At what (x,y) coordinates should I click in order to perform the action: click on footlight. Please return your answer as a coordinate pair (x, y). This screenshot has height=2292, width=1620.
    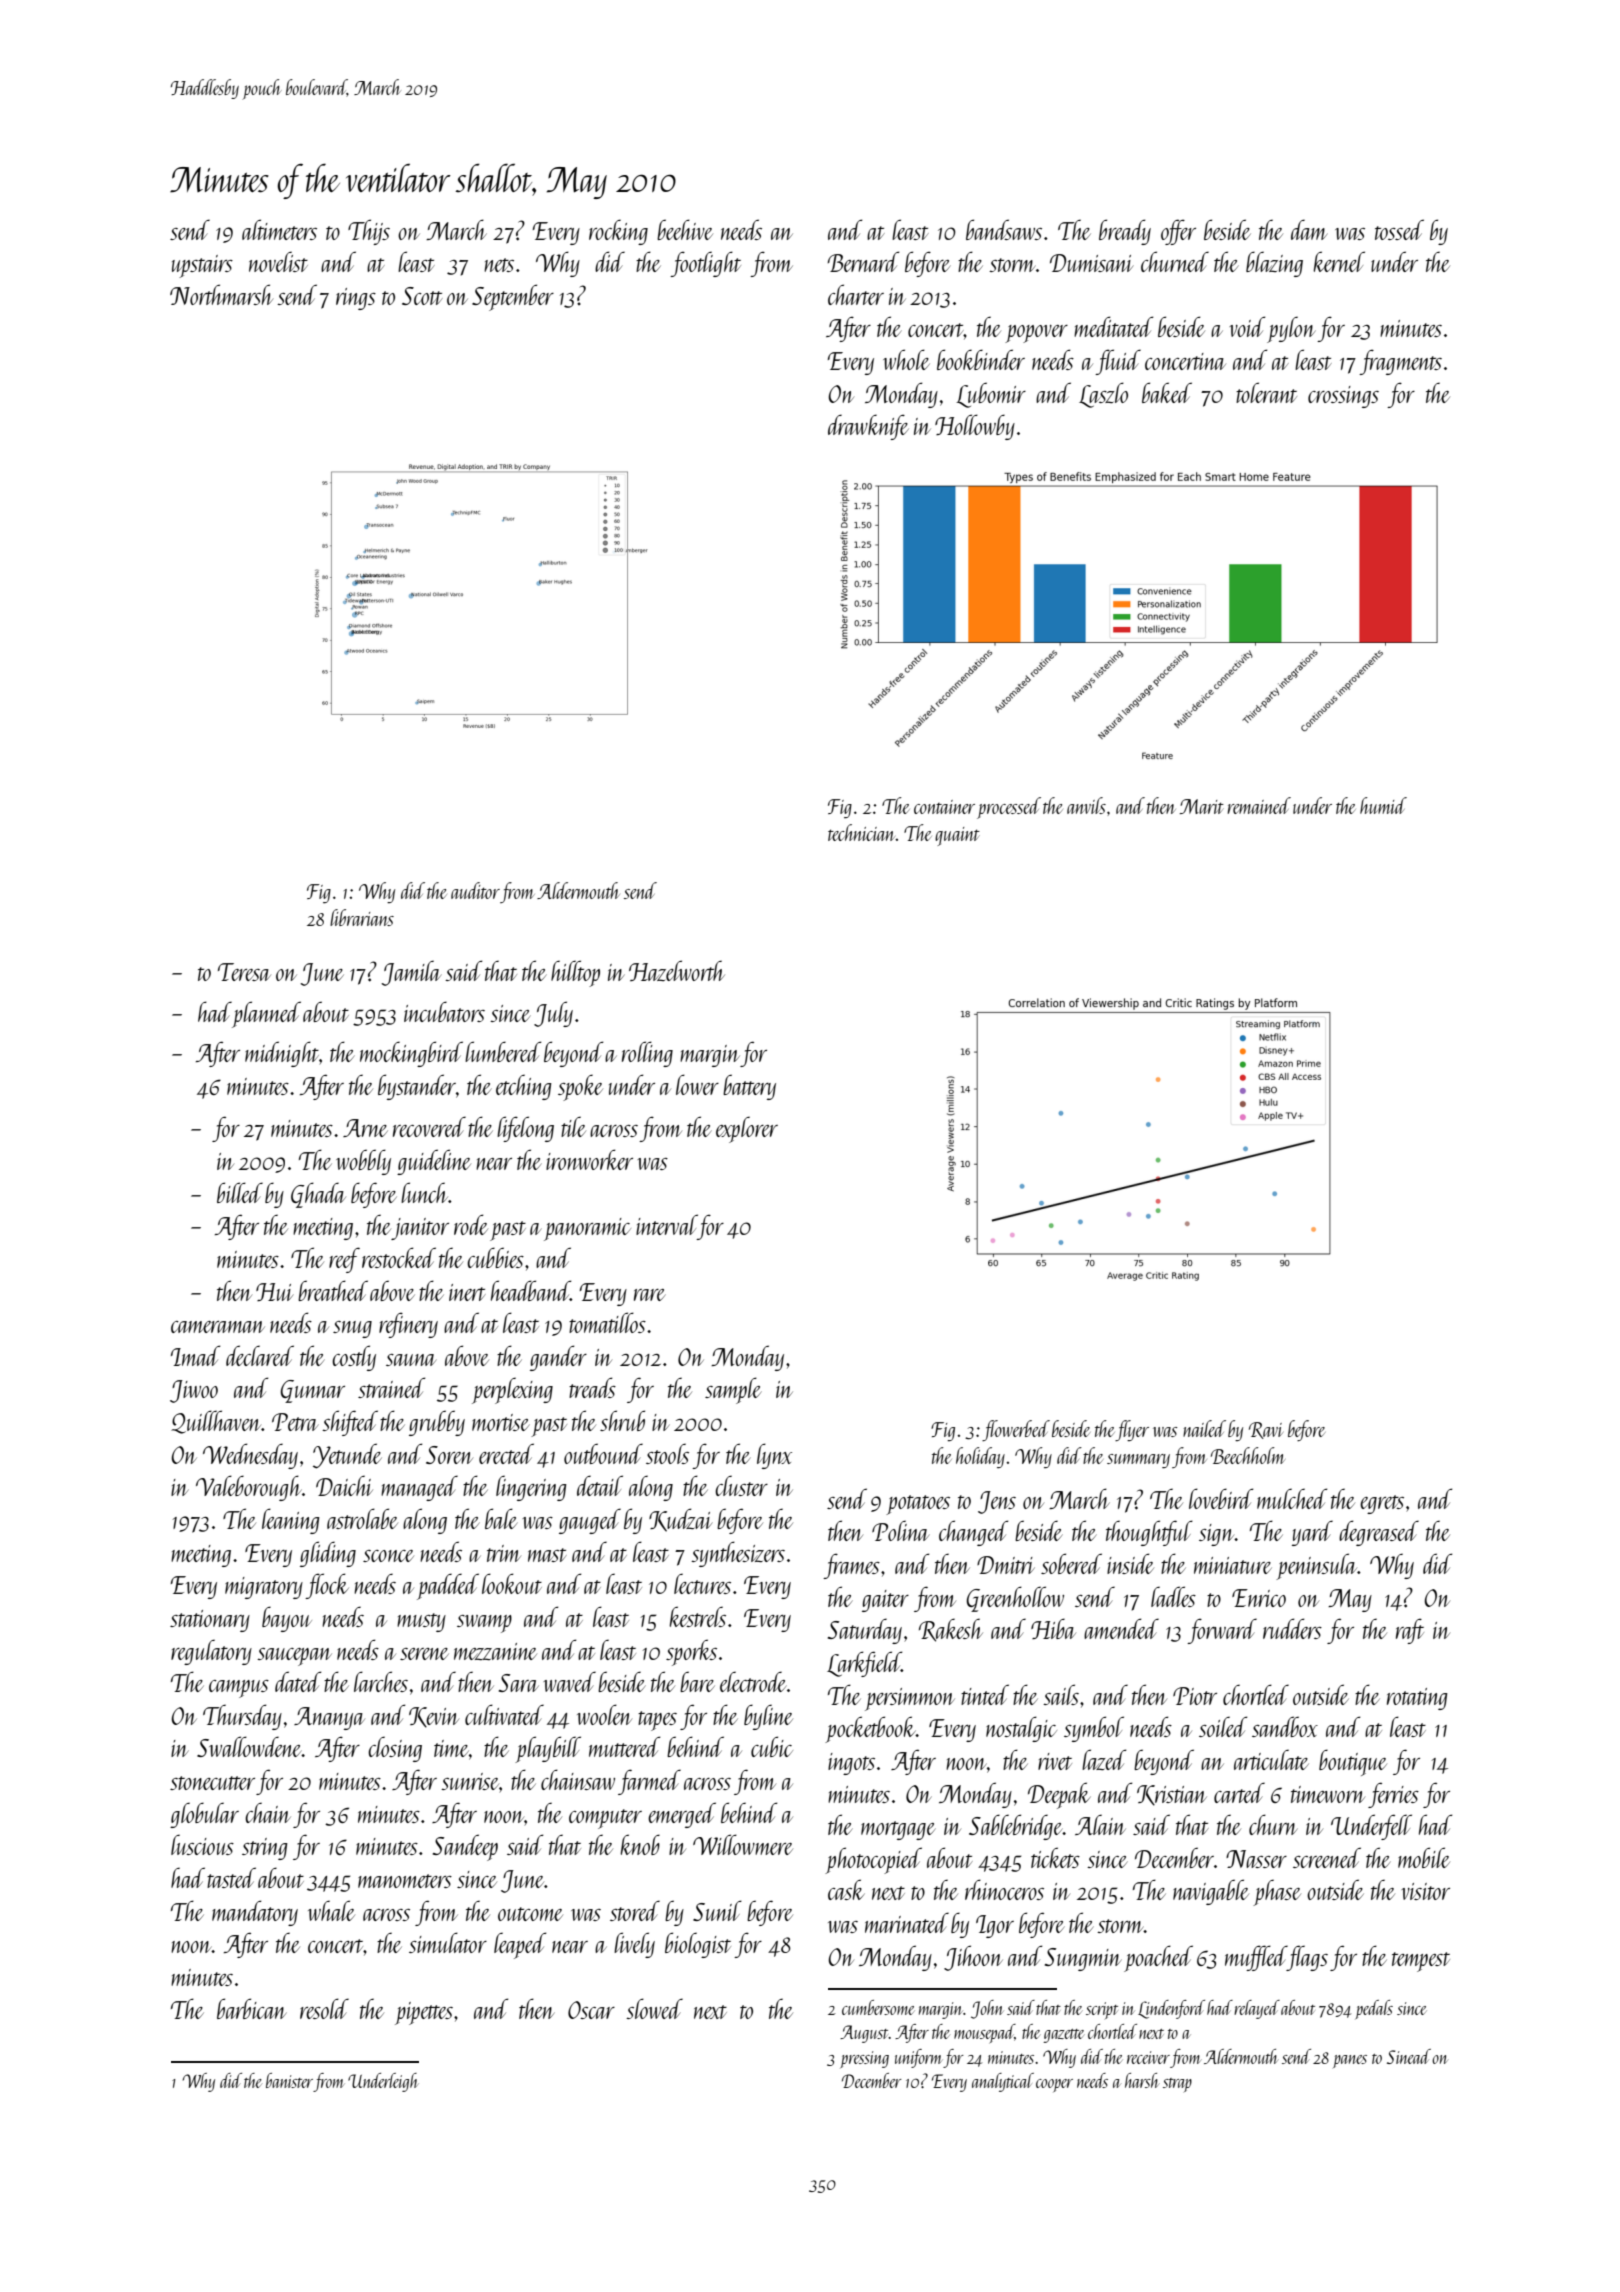
    Looking at the image, I should click on (705, 264).
